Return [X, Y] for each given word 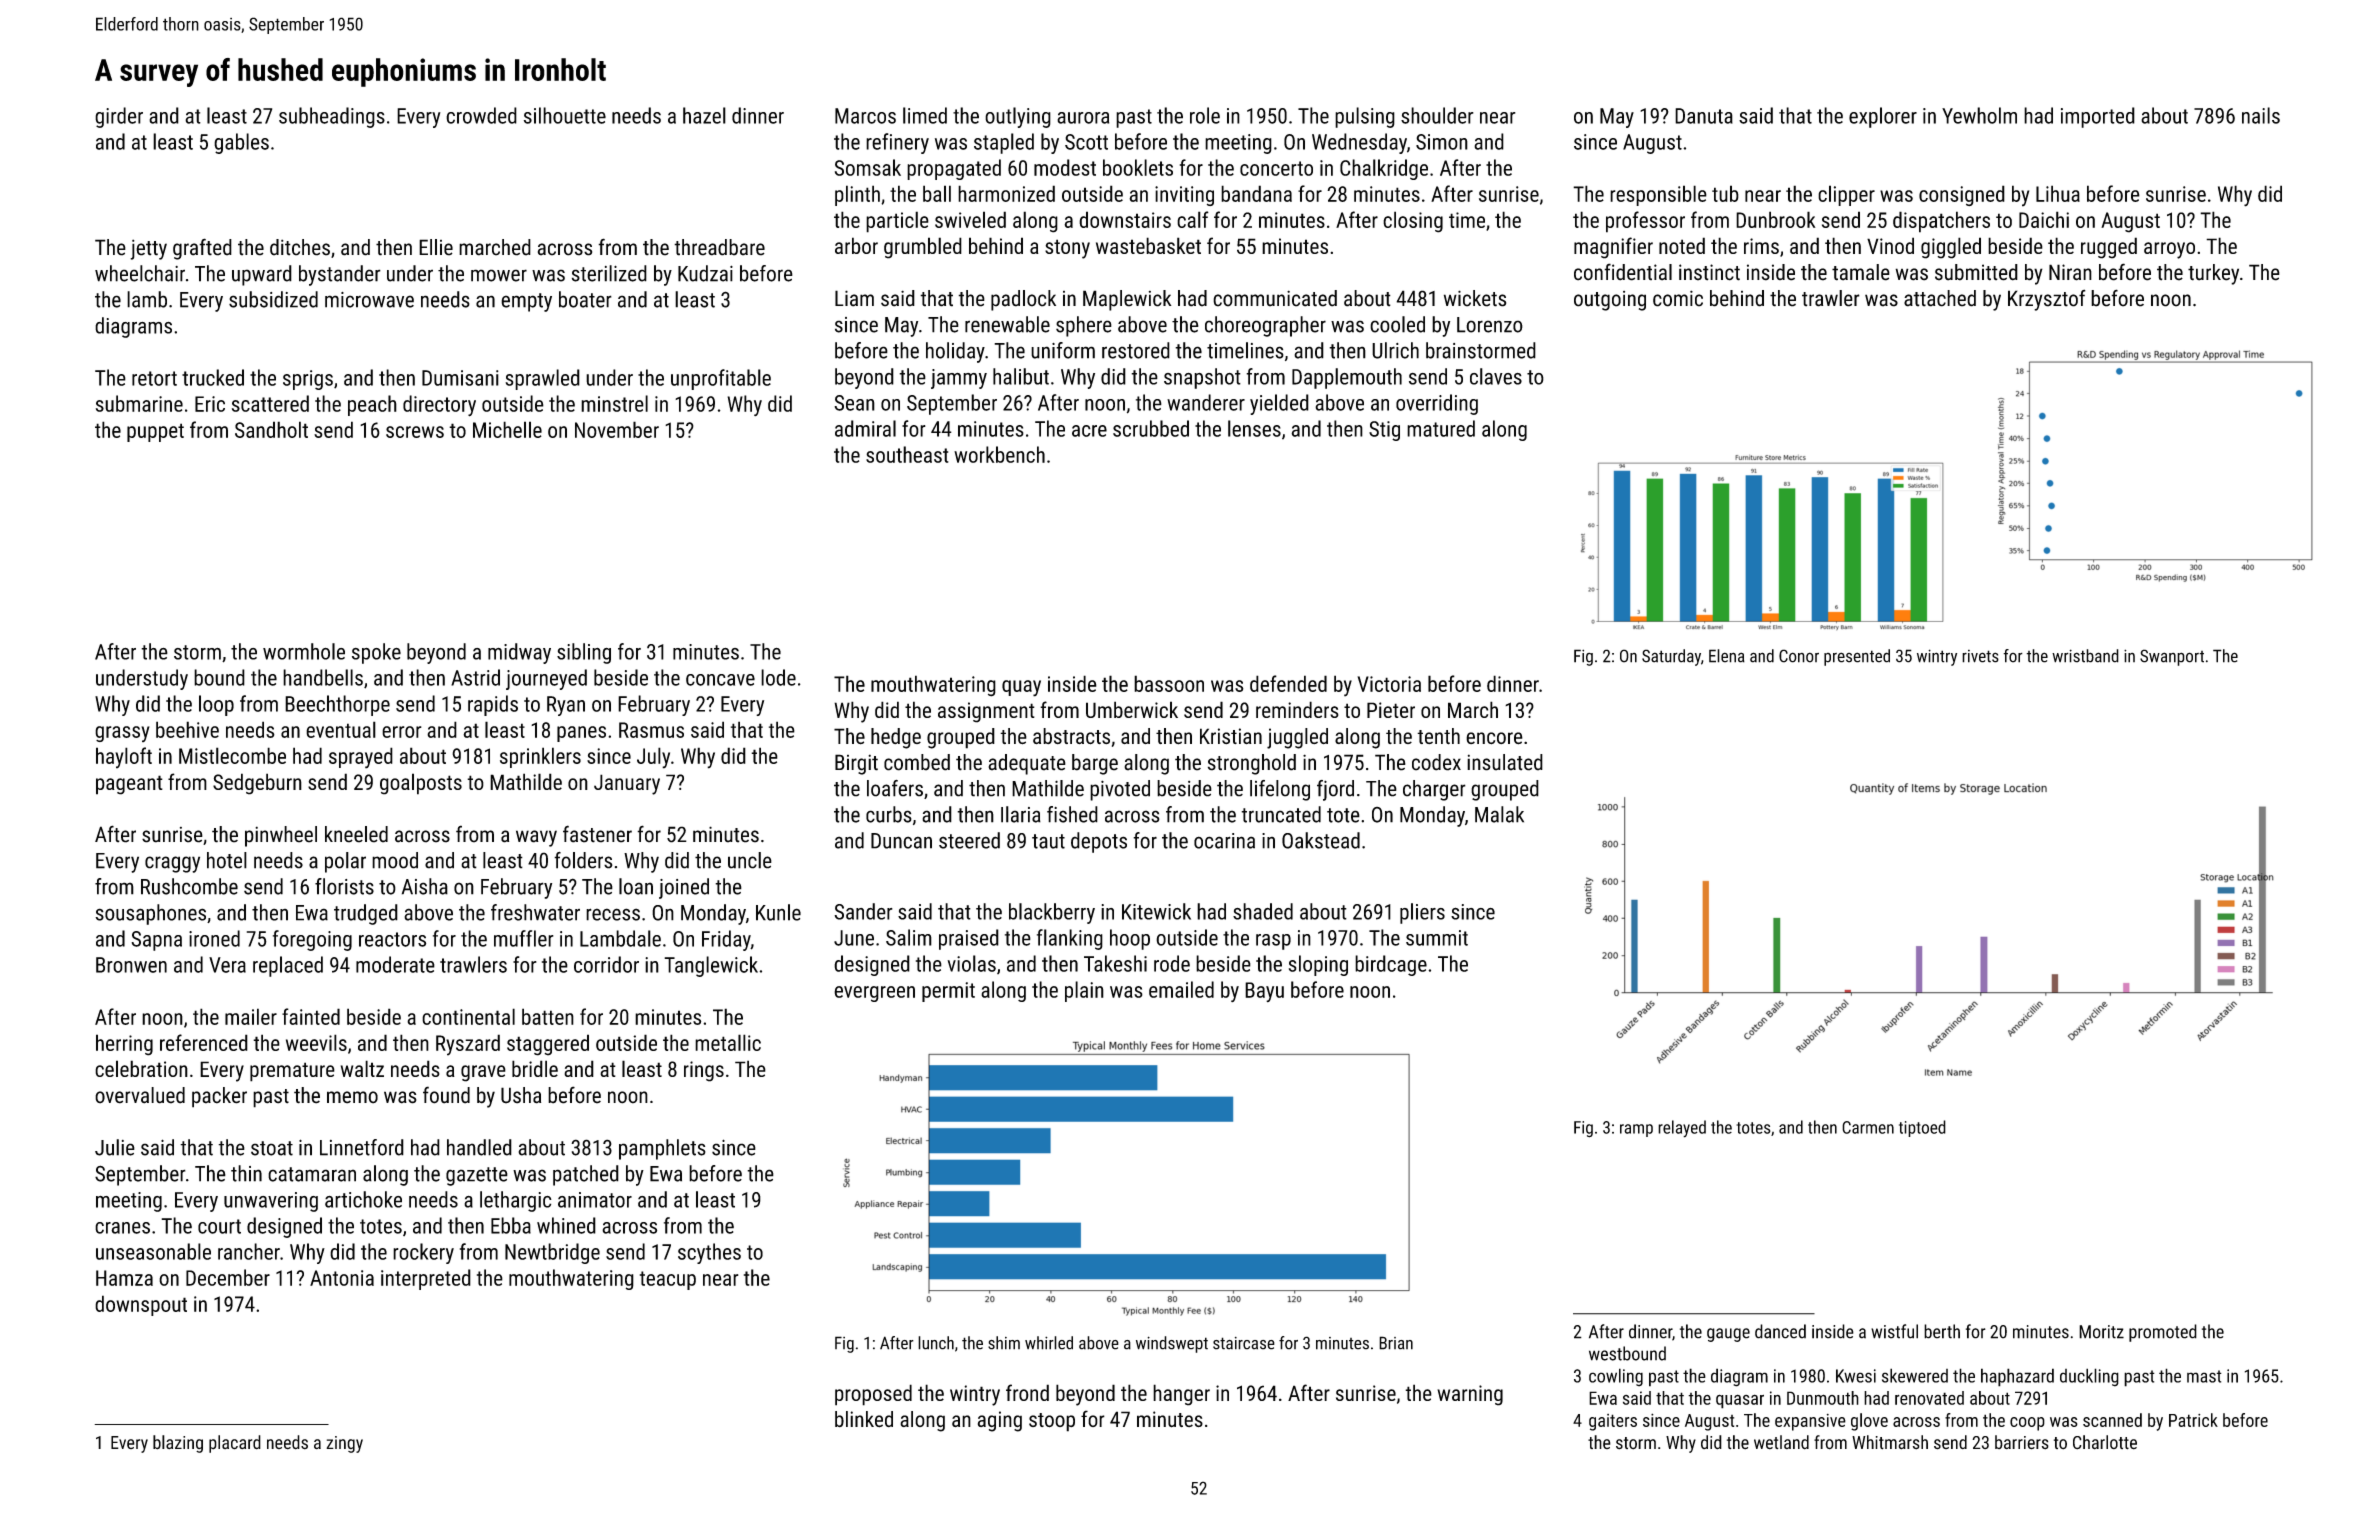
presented [1857, 657]
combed [917, 762]
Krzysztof [2047, 300]
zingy [344, 1444]
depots [1099, 842]
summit [1437, 938]
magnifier [1613, 248]
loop [216, 705]
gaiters [1613, 1422]
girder [119, 117]
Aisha [425, 886]
